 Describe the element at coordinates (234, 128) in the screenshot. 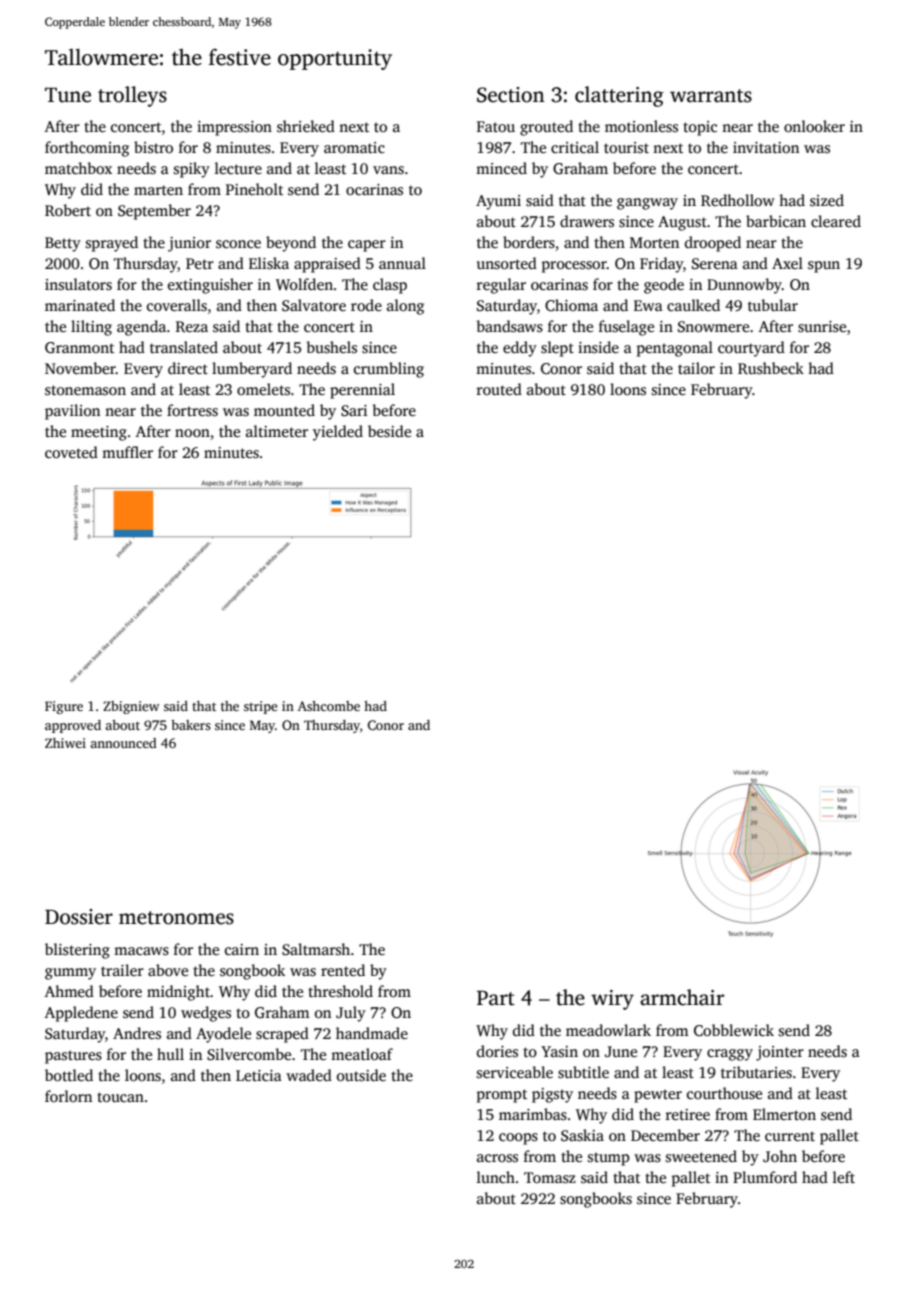

I see `impression` at that location.
